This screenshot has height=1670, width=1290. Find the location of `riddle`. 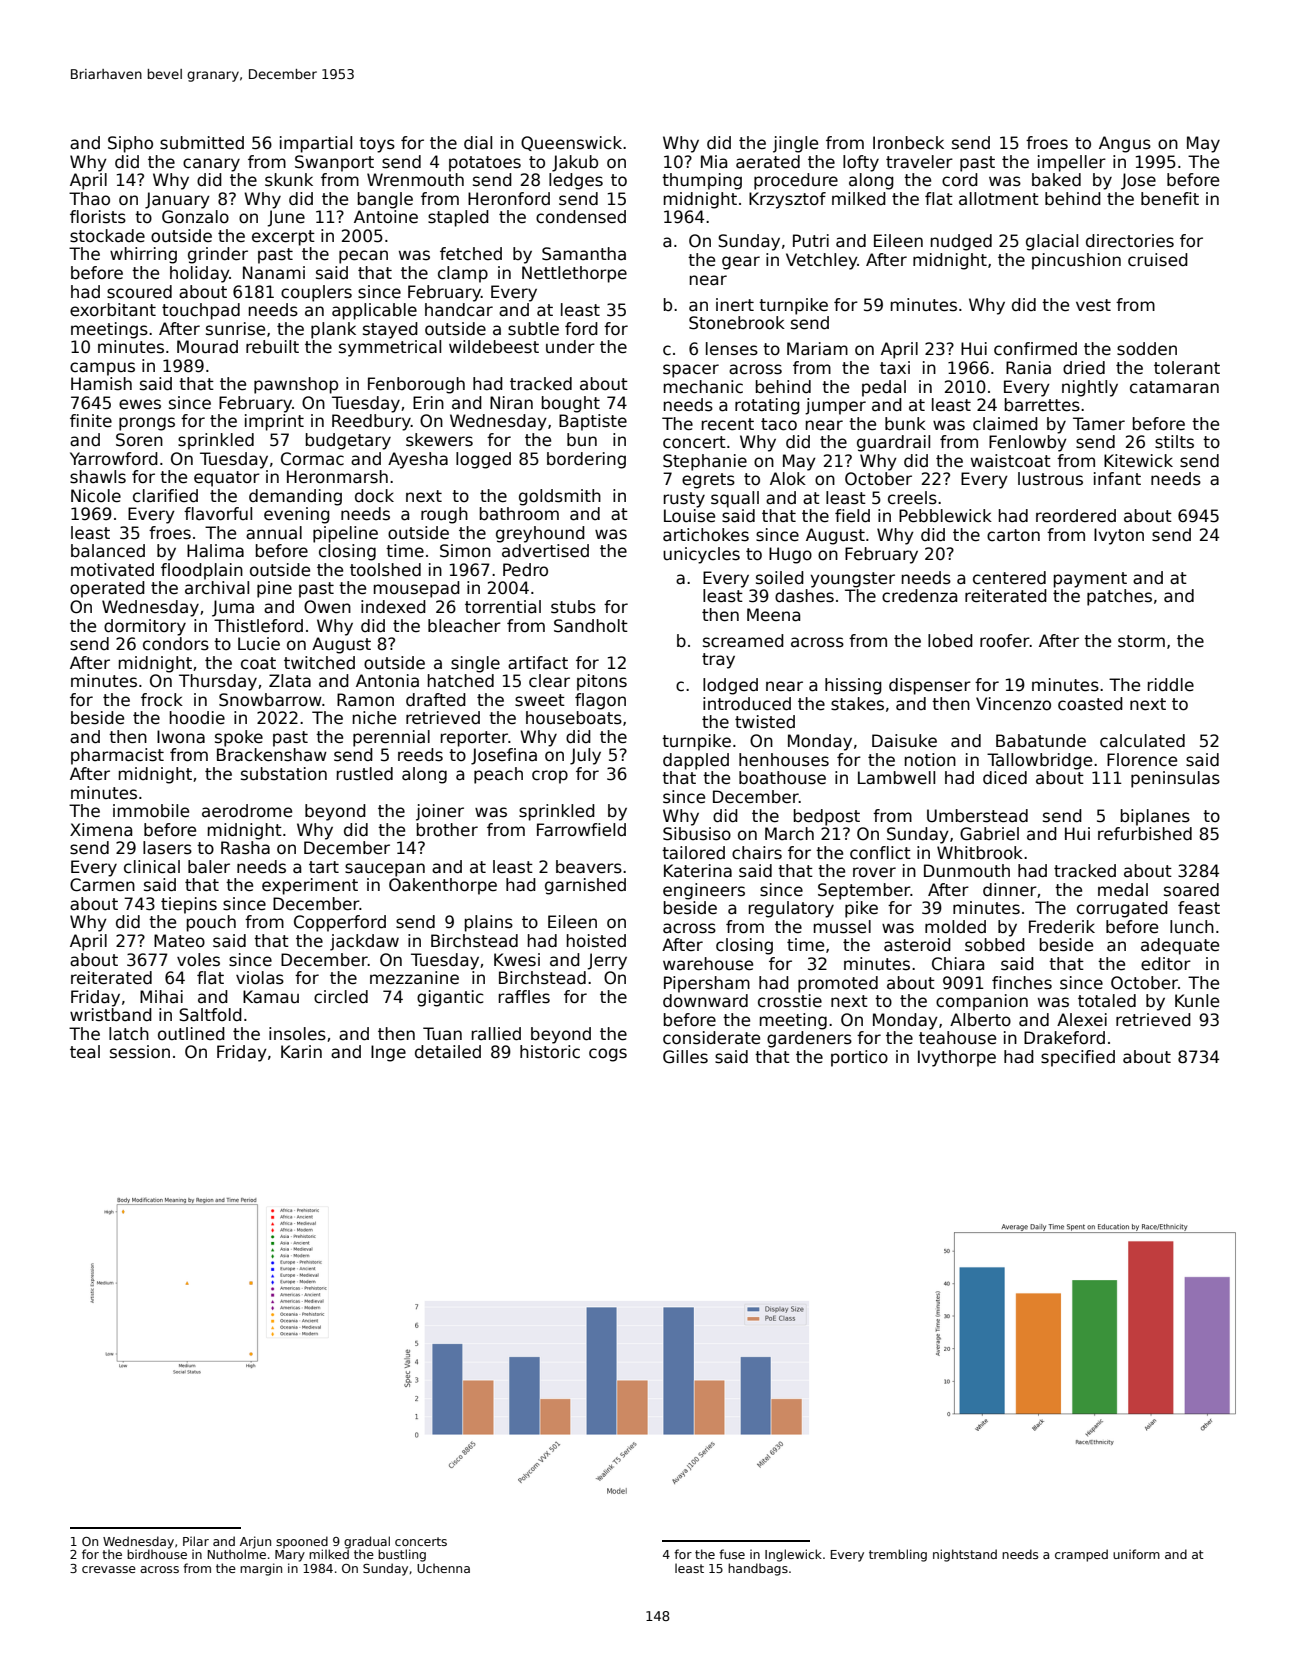

riddle is located at coordinates (1171, 685).
